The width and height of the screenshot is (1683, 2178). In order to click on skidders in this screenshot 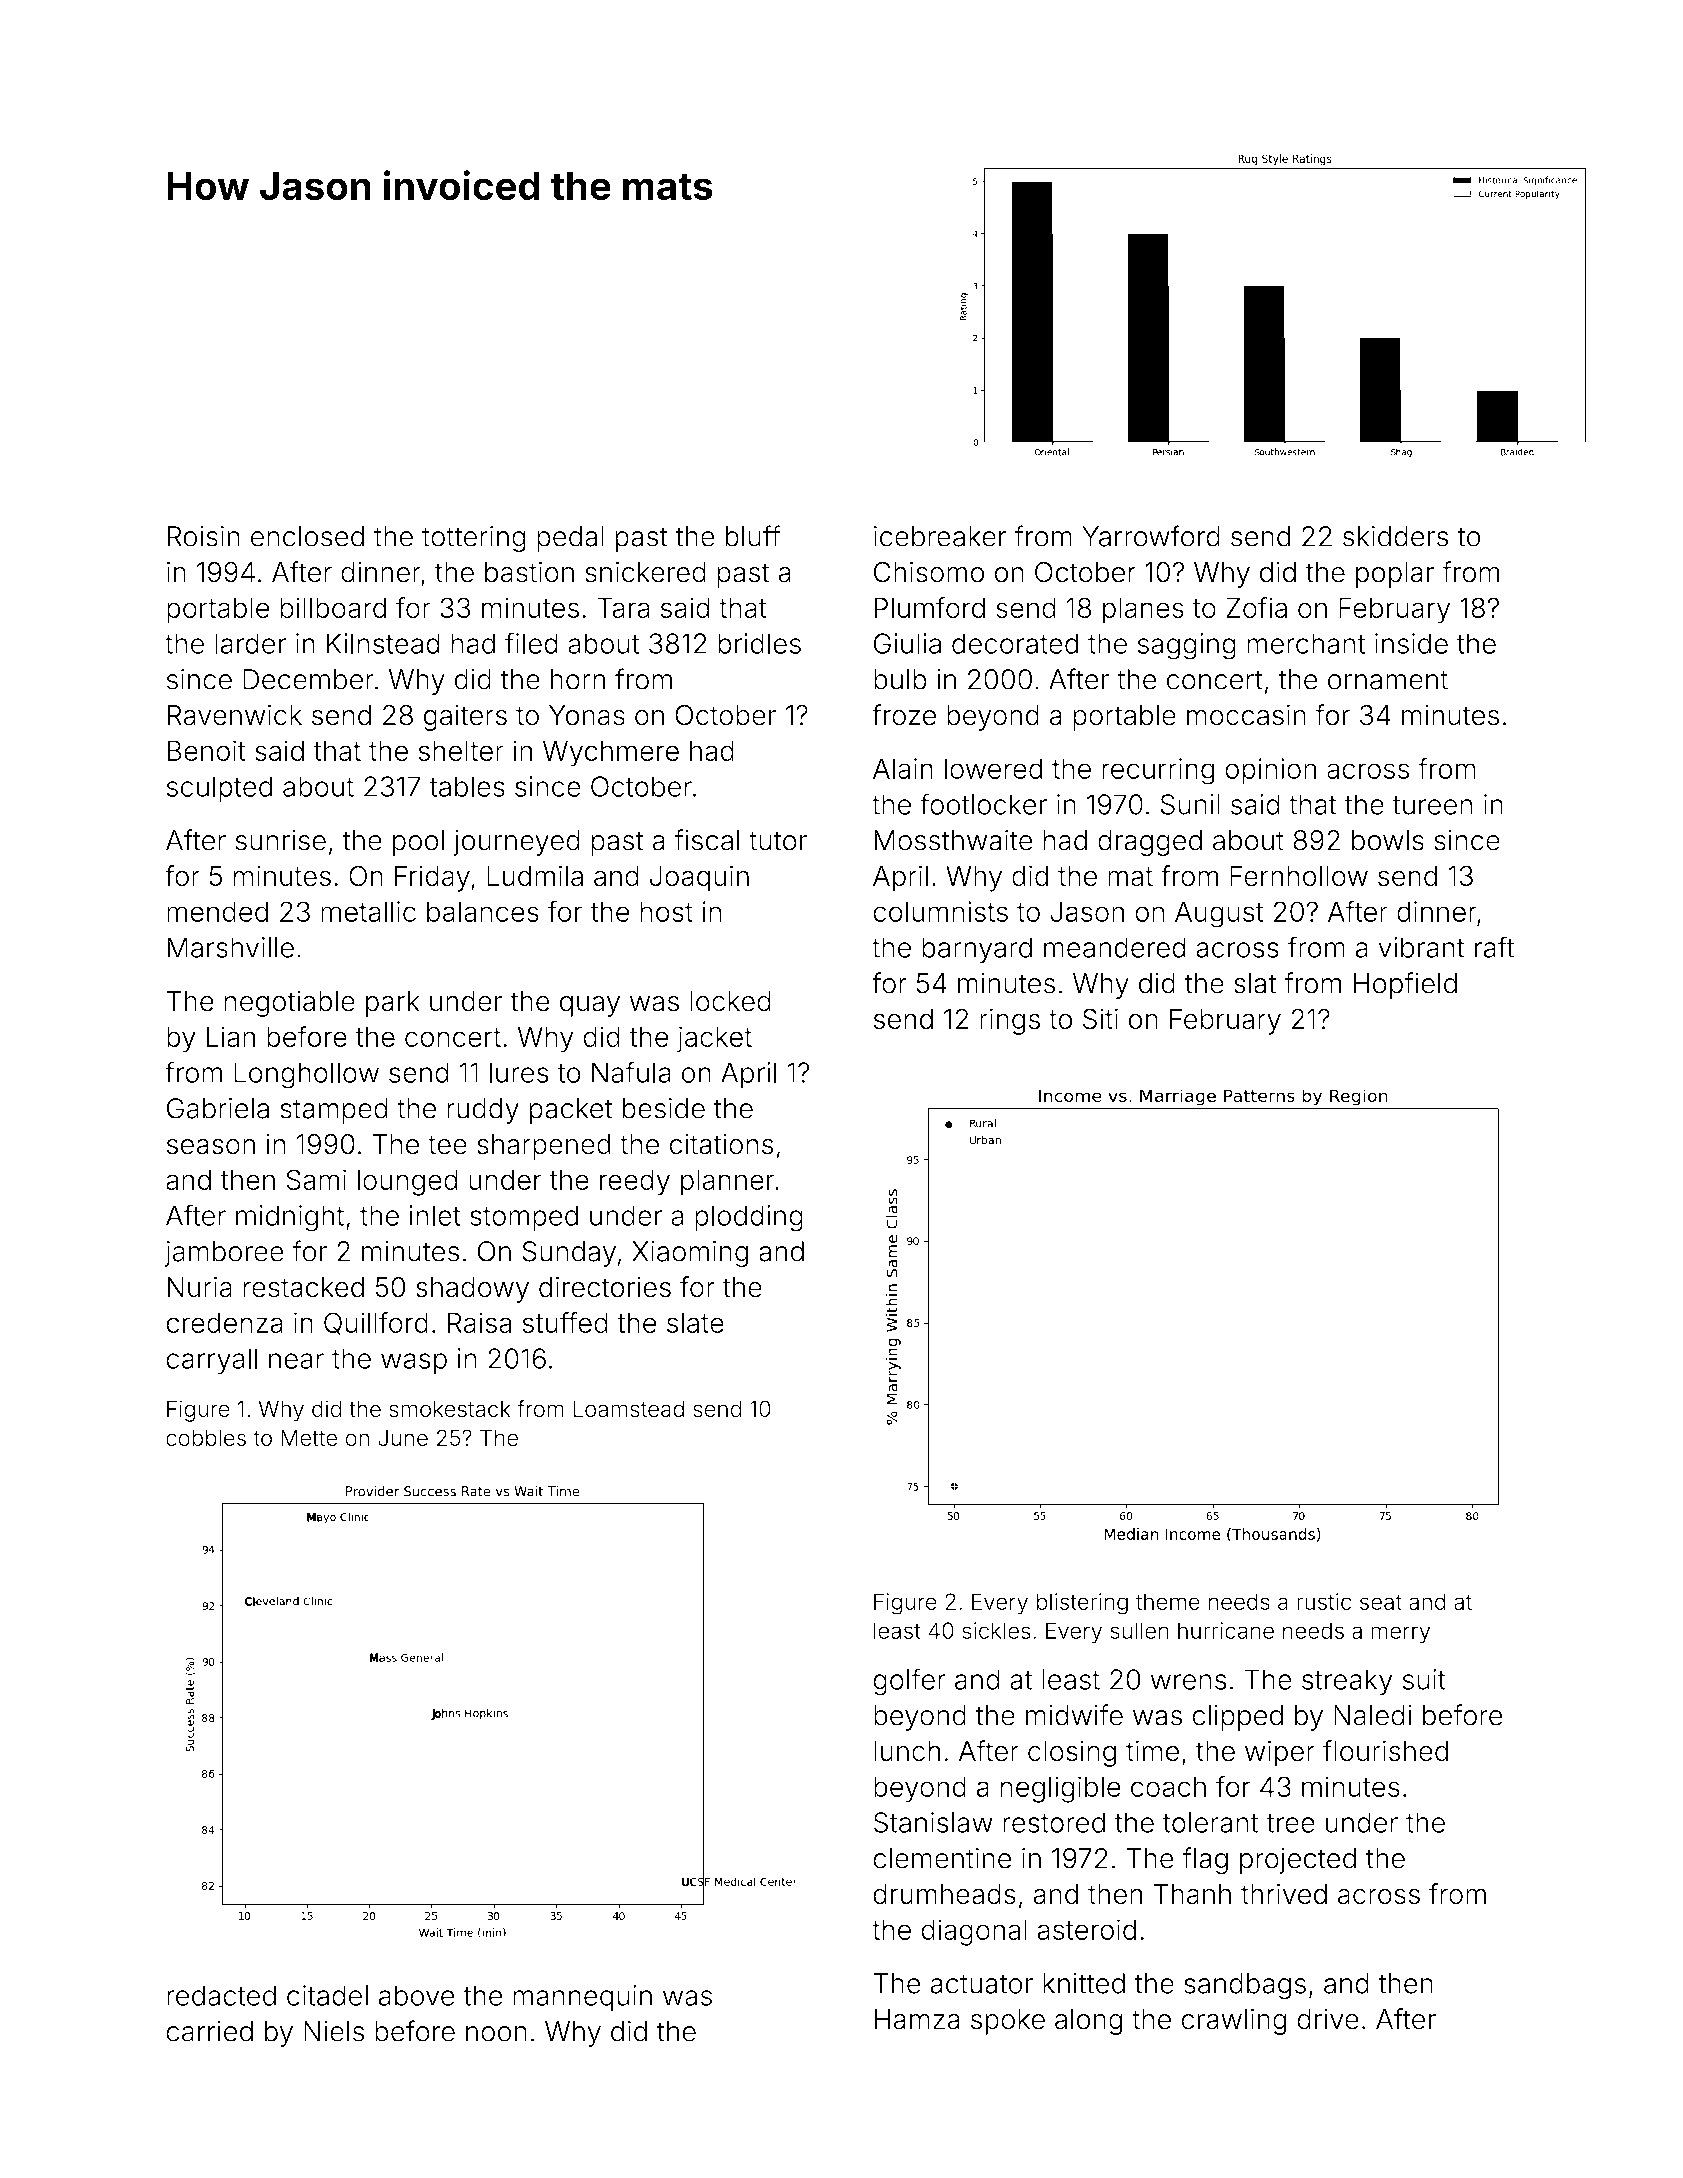, I will do `click(1396, 536)`.
